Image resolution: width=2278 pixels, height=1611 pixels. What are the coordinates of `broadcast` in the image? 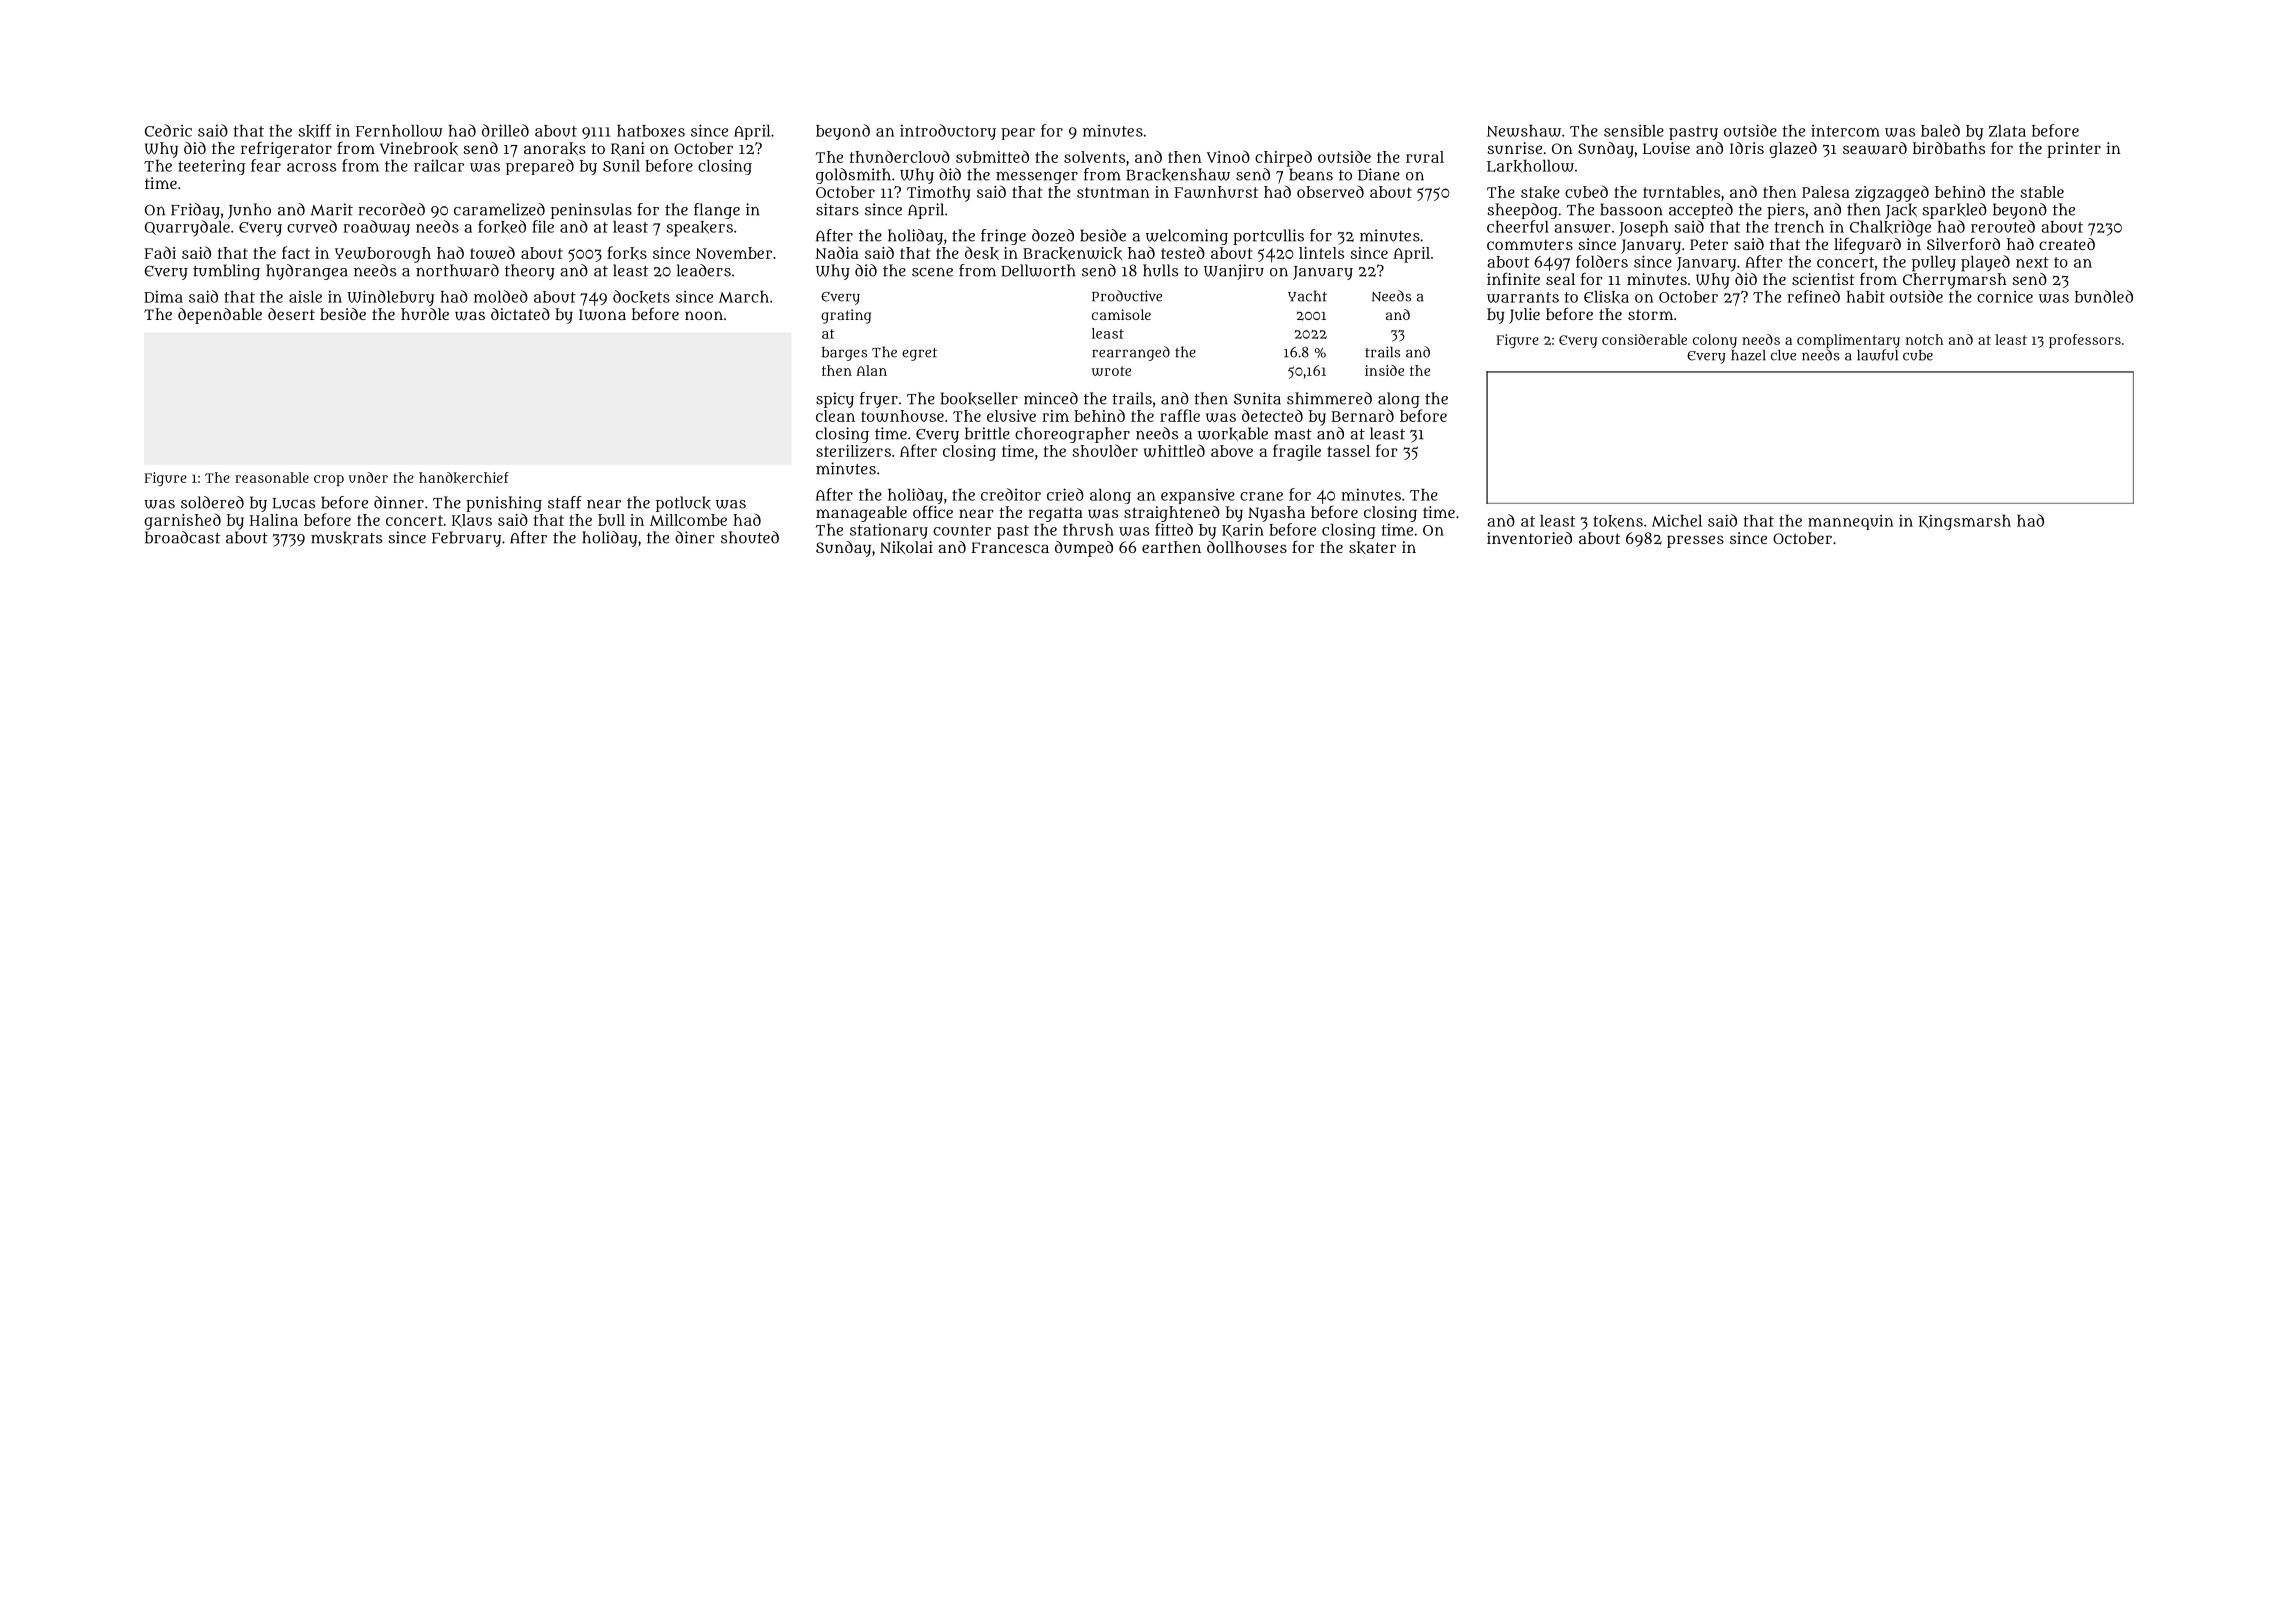 It's located at (182, 537).
